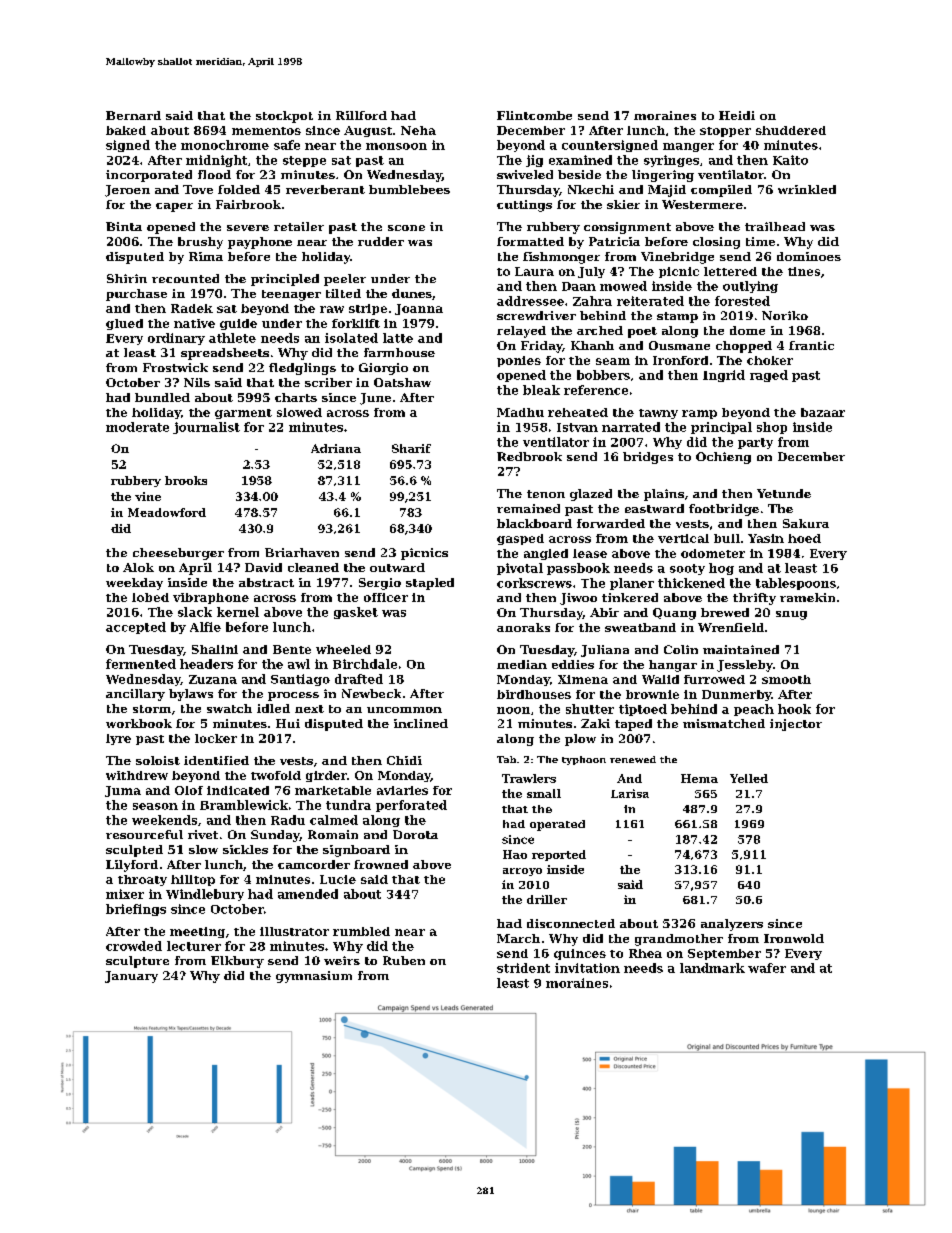  What do you see at coordinates (430, 584) in the document?
I see `stapled` at bounding box center [430, 584].
